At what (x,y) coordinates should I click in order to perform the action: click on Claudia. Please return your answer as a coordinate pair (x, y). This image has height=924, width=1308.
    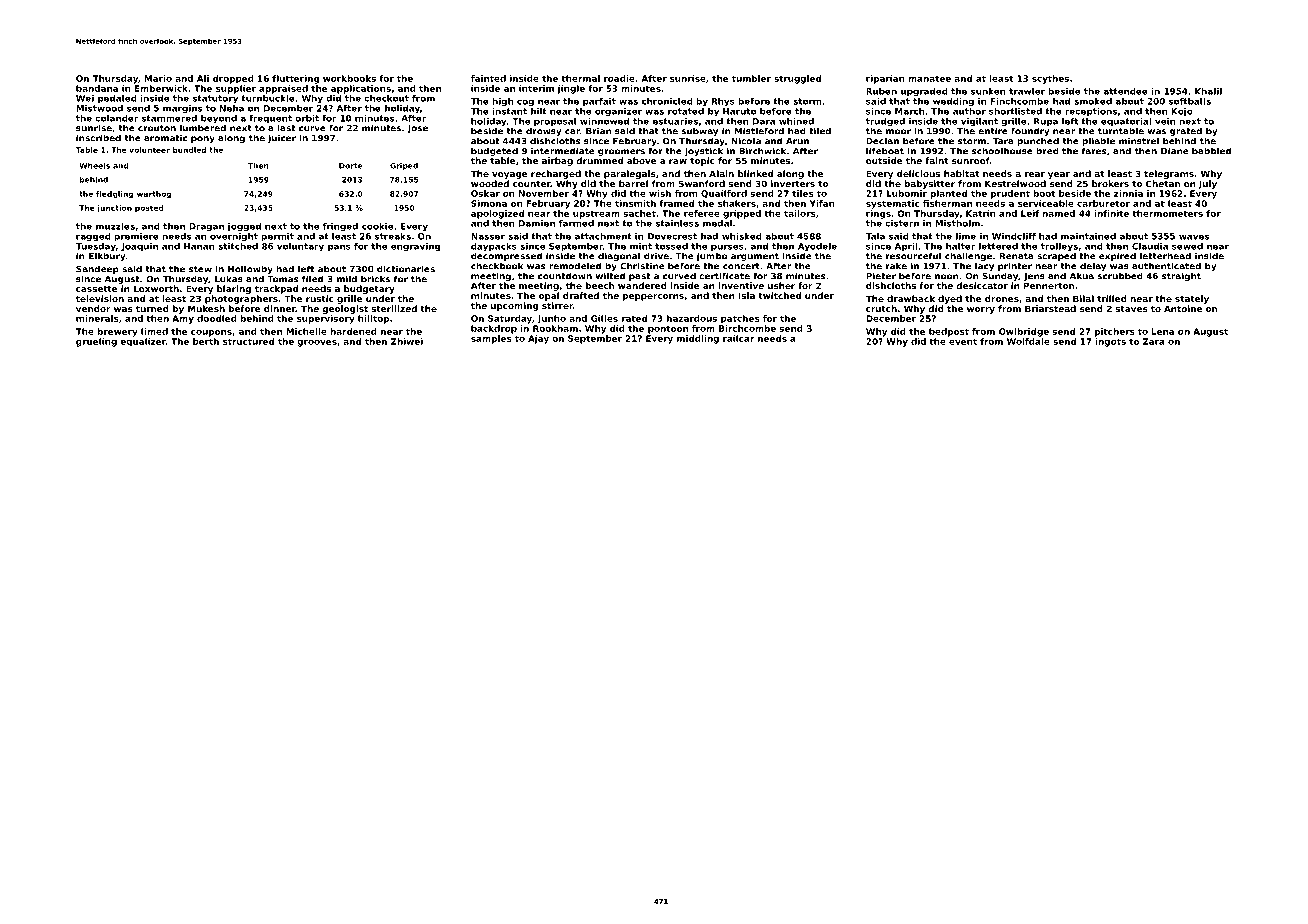
    Looking at the image, I should click on (1150, 246).
